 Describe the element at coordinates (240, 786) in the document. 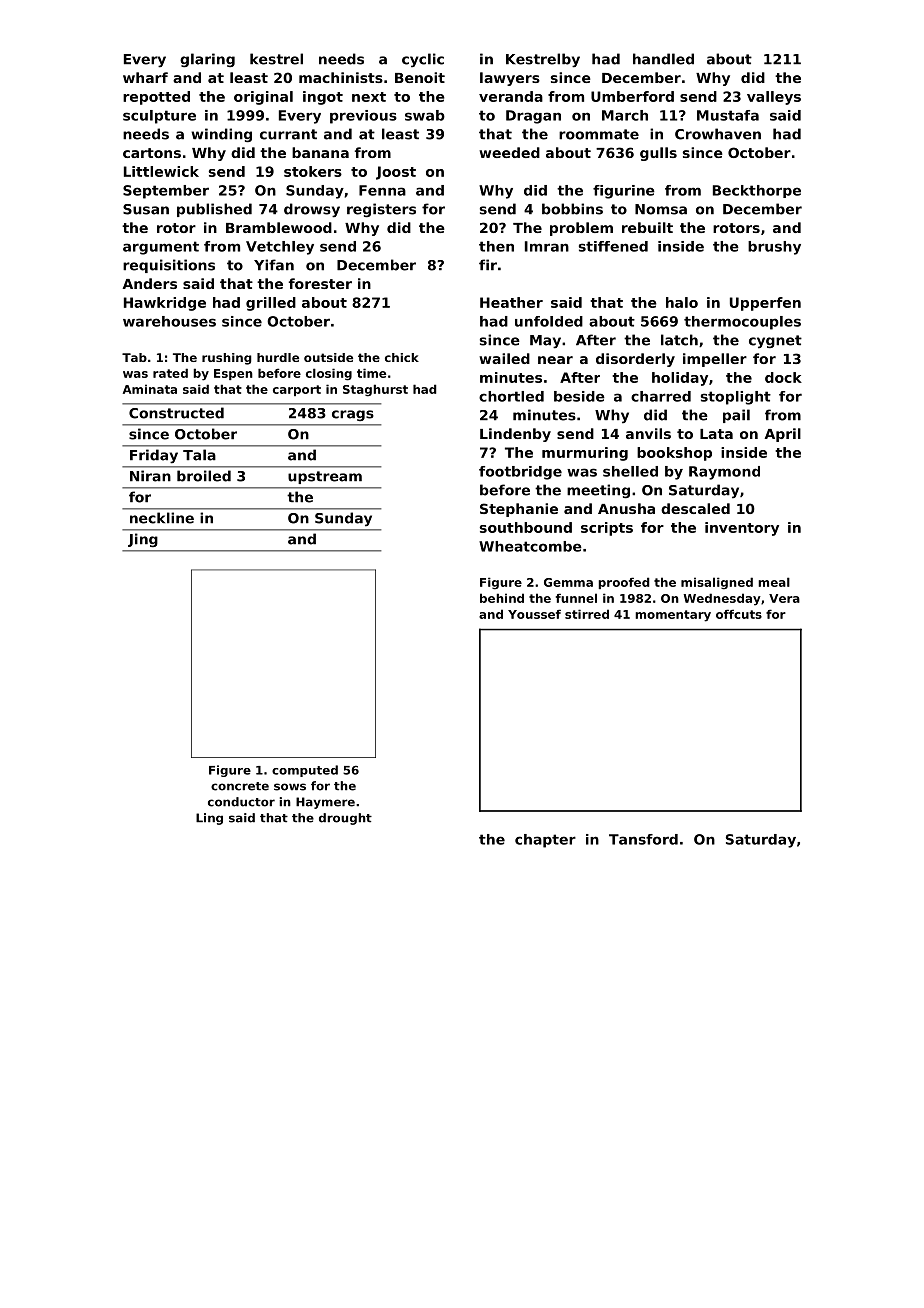

I see `concrete` at that location.
